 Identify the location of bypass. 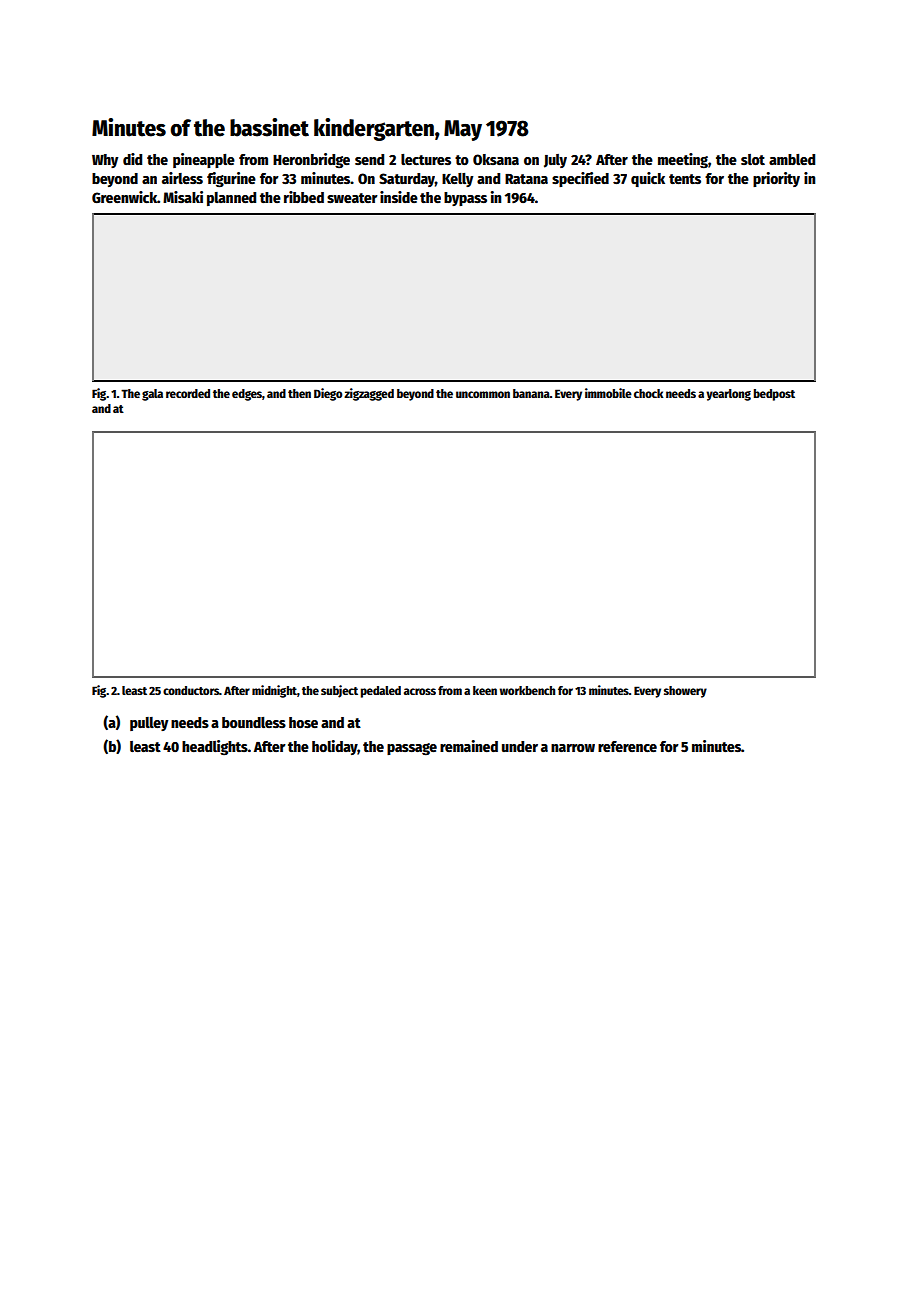
(465, 199).
